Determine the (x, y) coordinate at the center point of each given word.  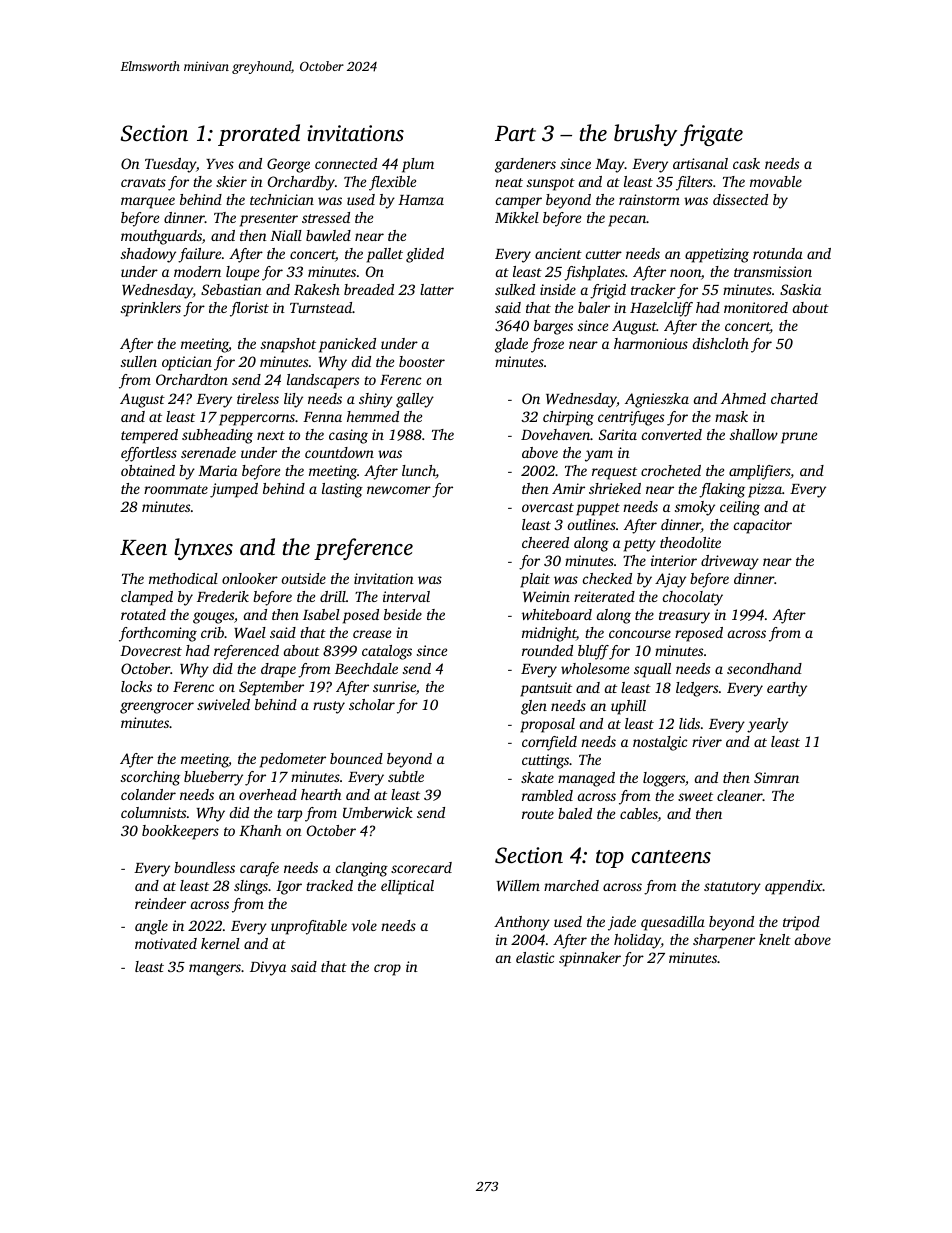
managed (586, 779)
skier (231, 181)
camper (519, 203)
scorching (150, 778)
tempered (149, 436)
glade (511, 345)
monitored (756, 307)
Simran (776, 777)
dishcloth (721, 343)
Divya (268, 968)
